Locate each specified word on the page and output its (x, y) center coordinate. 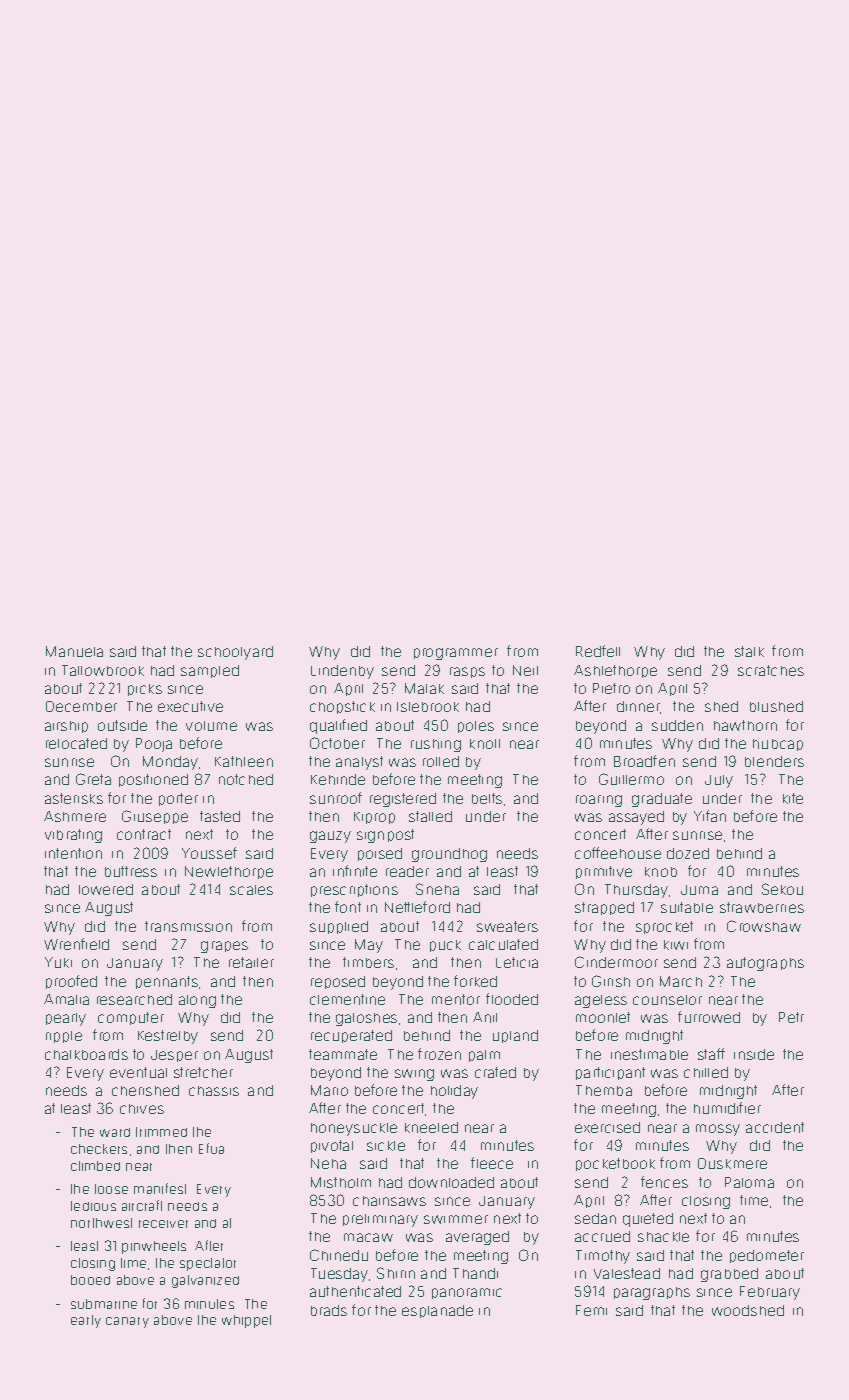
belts (487, 798)
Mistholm (341, 1182)
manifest (160, 1188)
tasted (220, 816)
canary (127, 1322)
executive (190, 706)
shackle (663, 1237)
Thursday (636, 891)
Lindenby (342, 672)
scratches (771, 670)
